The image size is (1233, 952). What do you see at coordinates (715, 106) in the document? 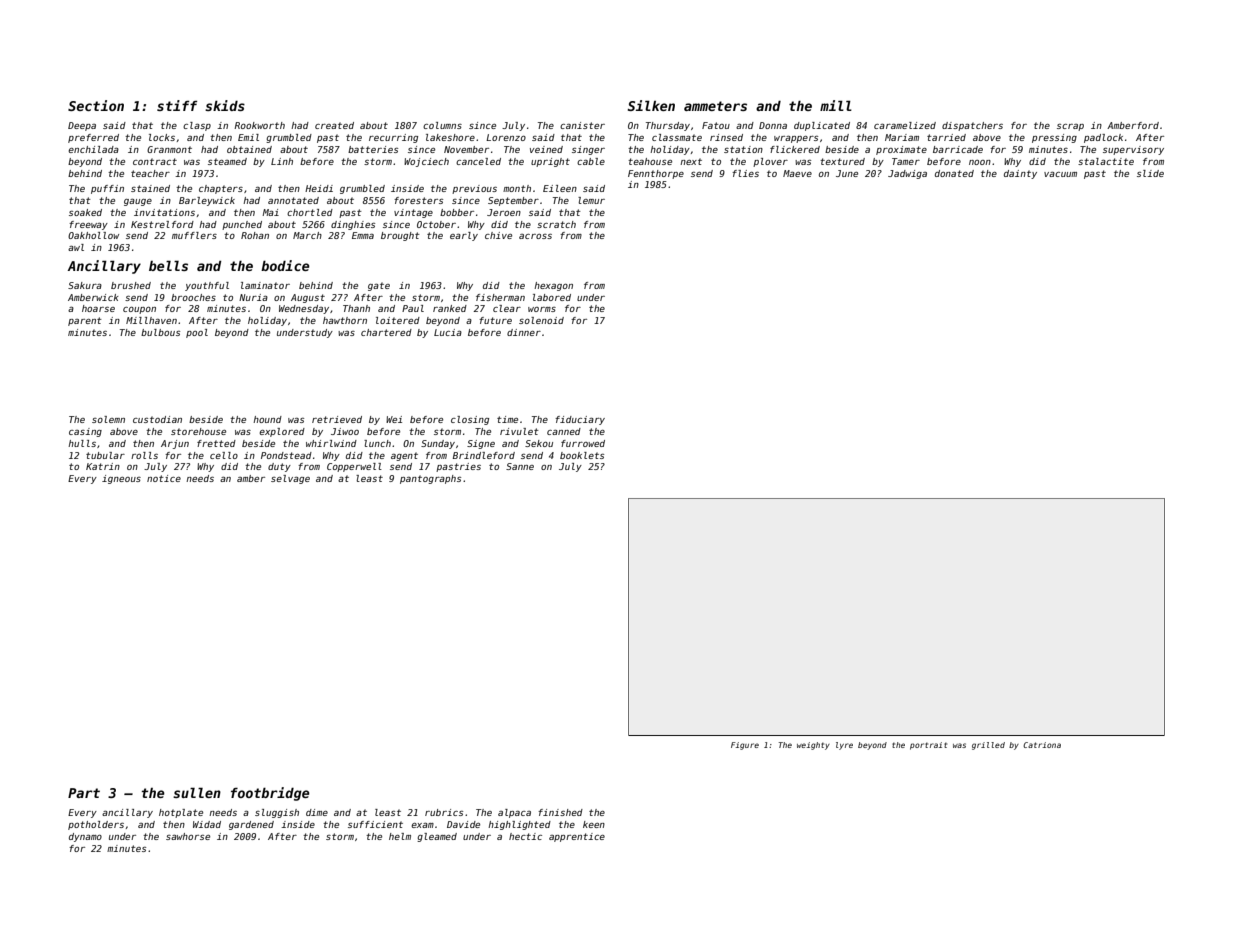
I see `ammeters` at bounding box center [715, 106].
